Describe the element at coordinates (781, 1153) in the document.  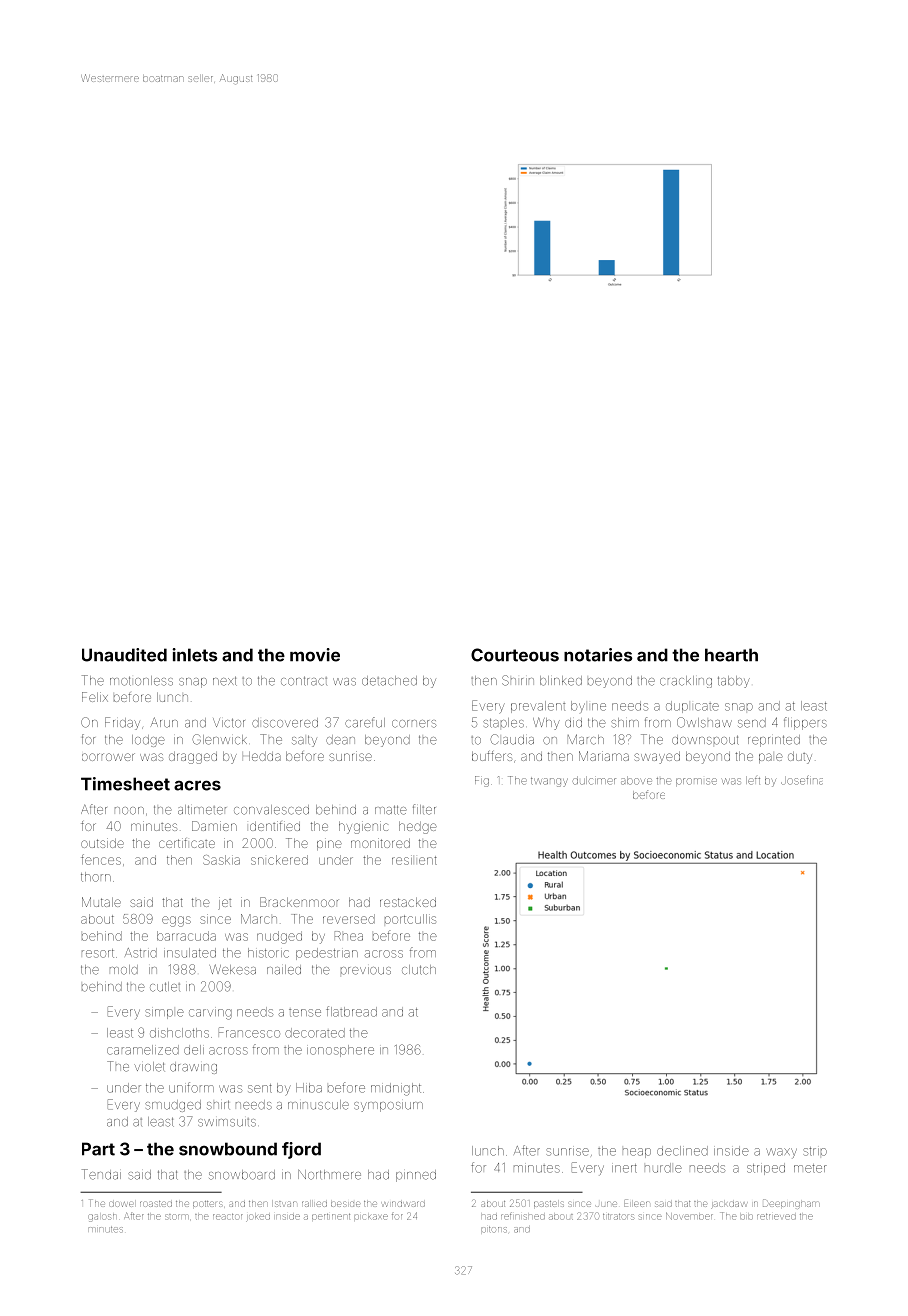
I see `waxy` at that location.
